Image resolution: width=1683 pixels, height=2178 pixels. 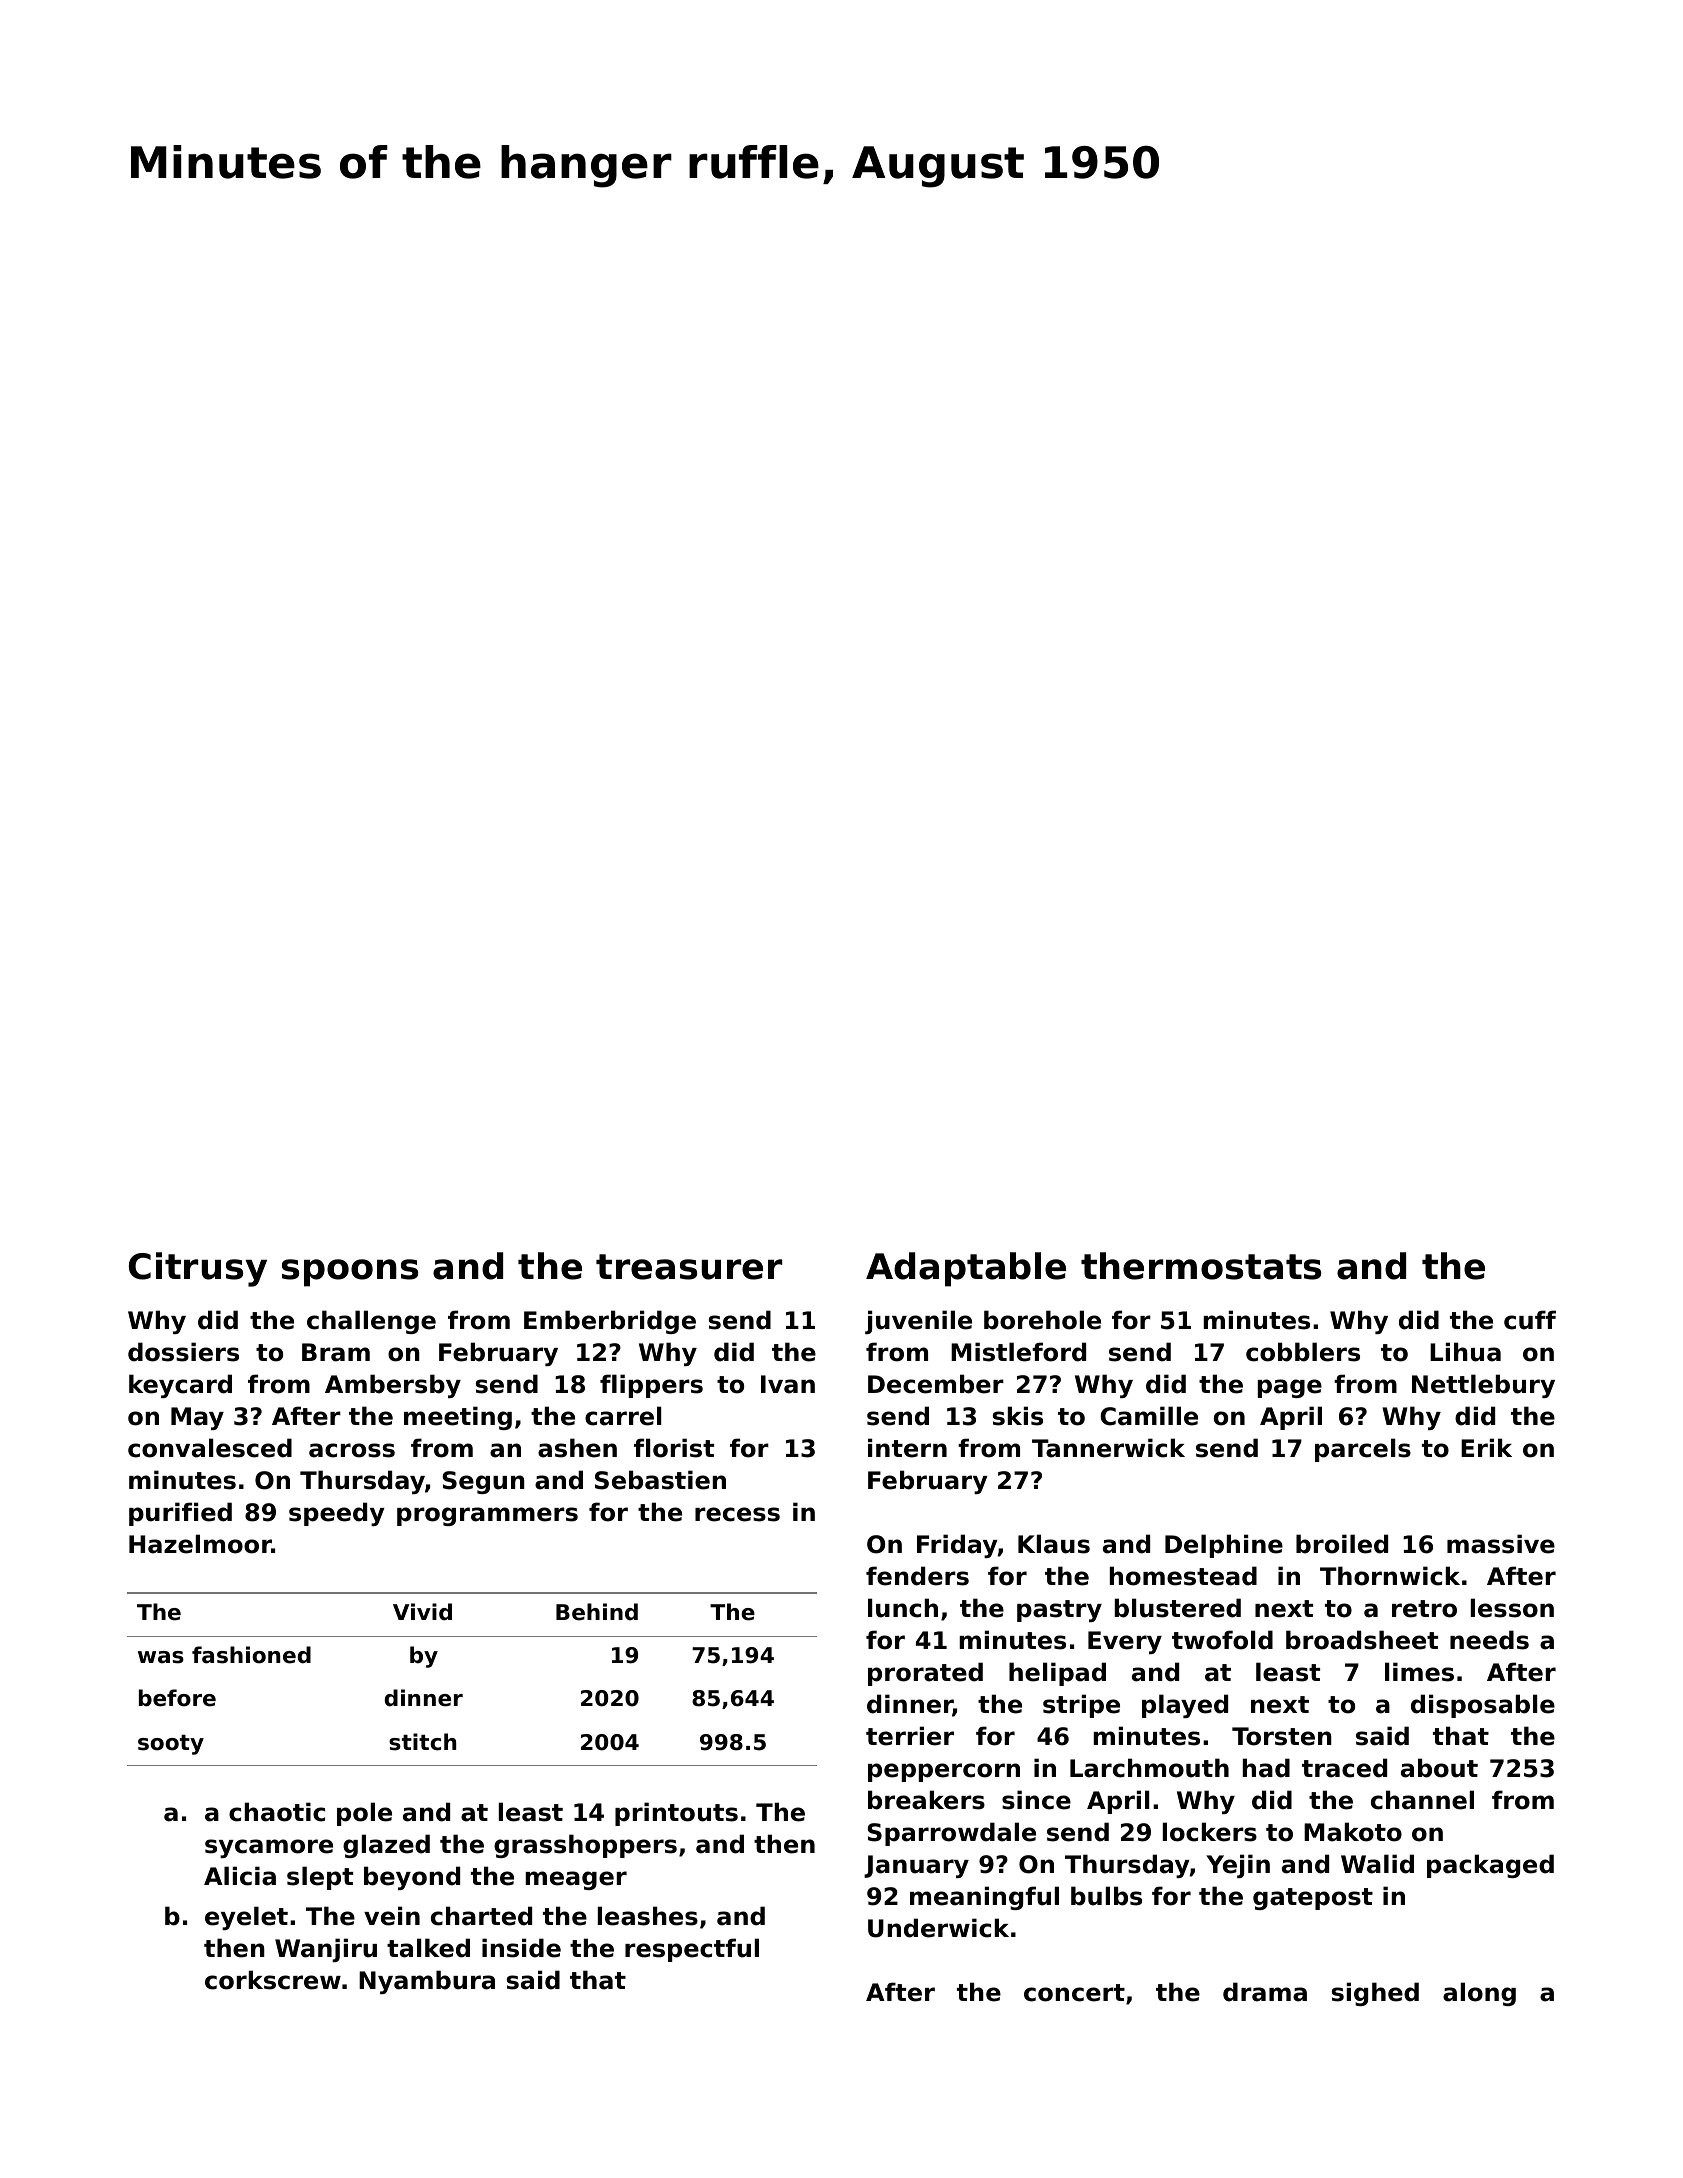 I want to click on lesson, so click(x=1512, y=1608).
